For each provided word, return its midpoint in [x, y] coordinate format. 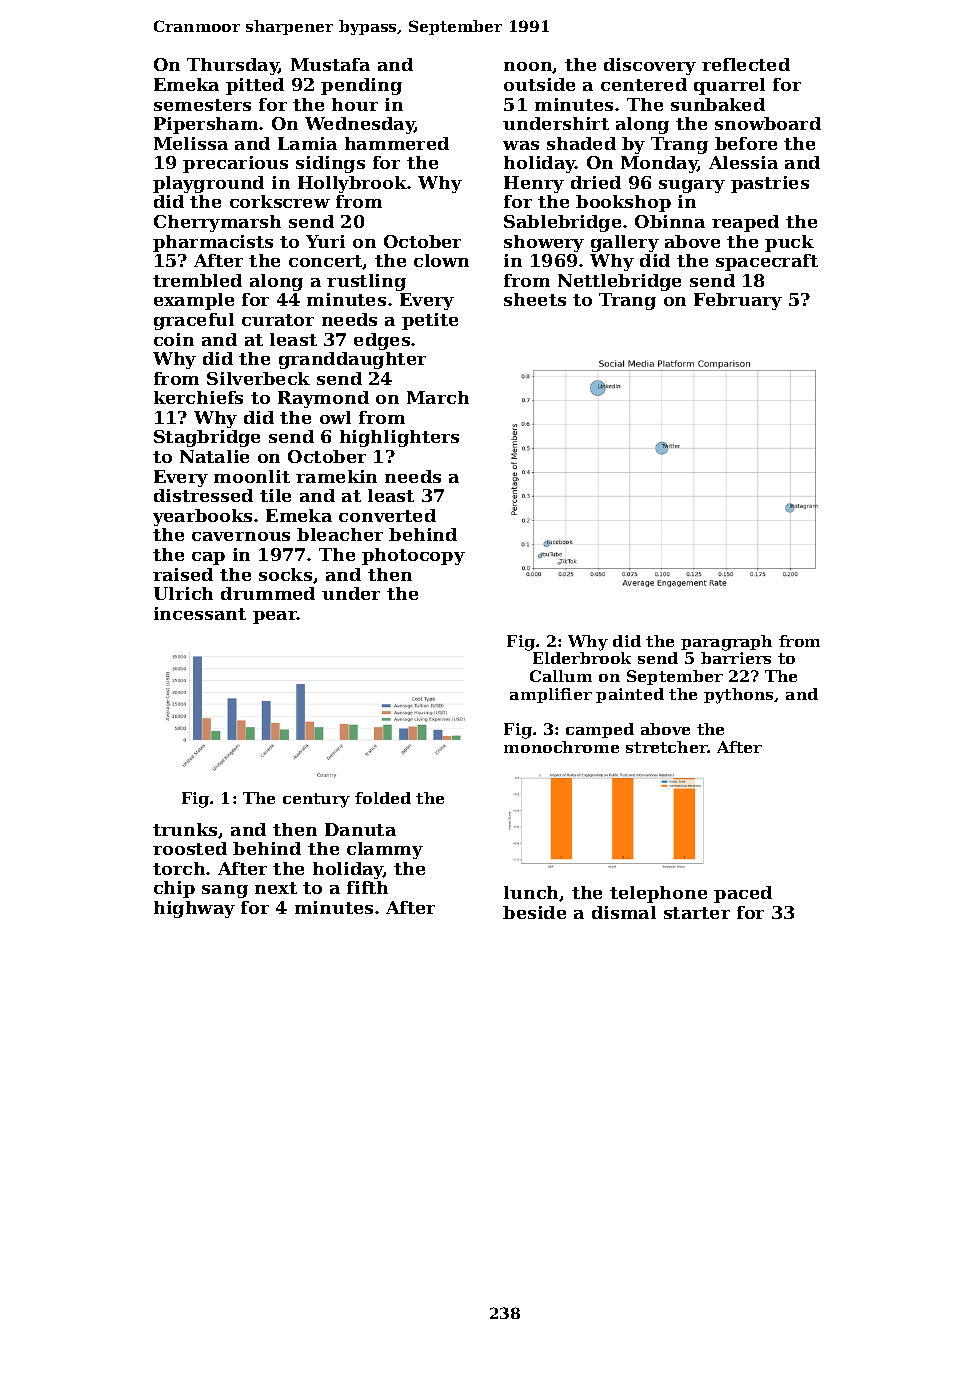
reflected [746, 64]
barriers [736, 658]
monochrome [561, 747]
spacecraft [767, 262]
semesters [202, 105]
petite [430, 321]
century [316, 800]
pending [361, 86]
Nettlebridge [619, 282]
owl [335, 417]
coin [174, 339]
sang [225, 891]
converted [387, 515]
